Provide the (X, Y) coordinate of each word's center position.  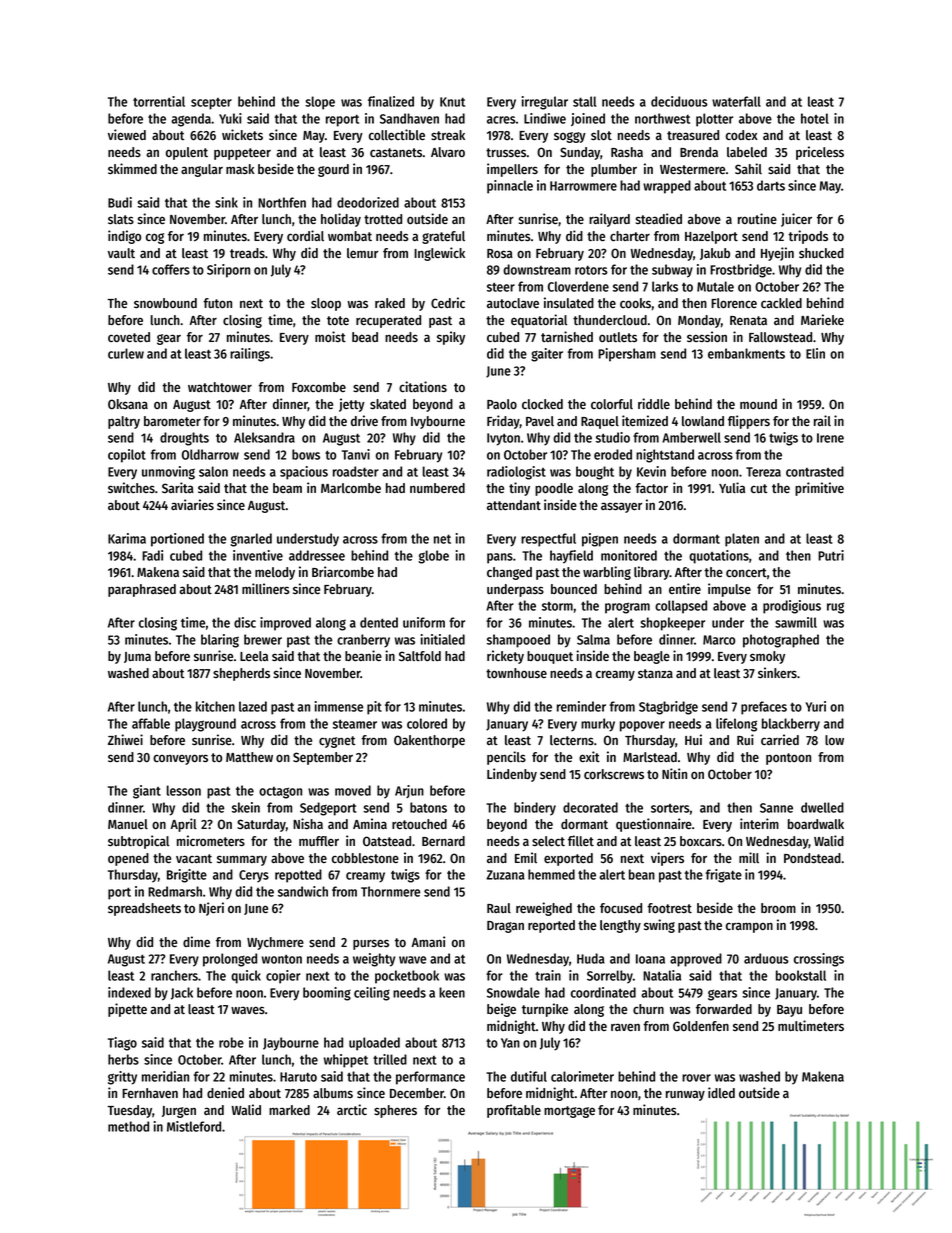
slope (320, 103)
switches (131, 488)
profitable (514, 1111)
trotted (383, 219)
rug (835, 608)
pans (500, 558)
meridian (165, 1076)
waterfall (736, 101)
